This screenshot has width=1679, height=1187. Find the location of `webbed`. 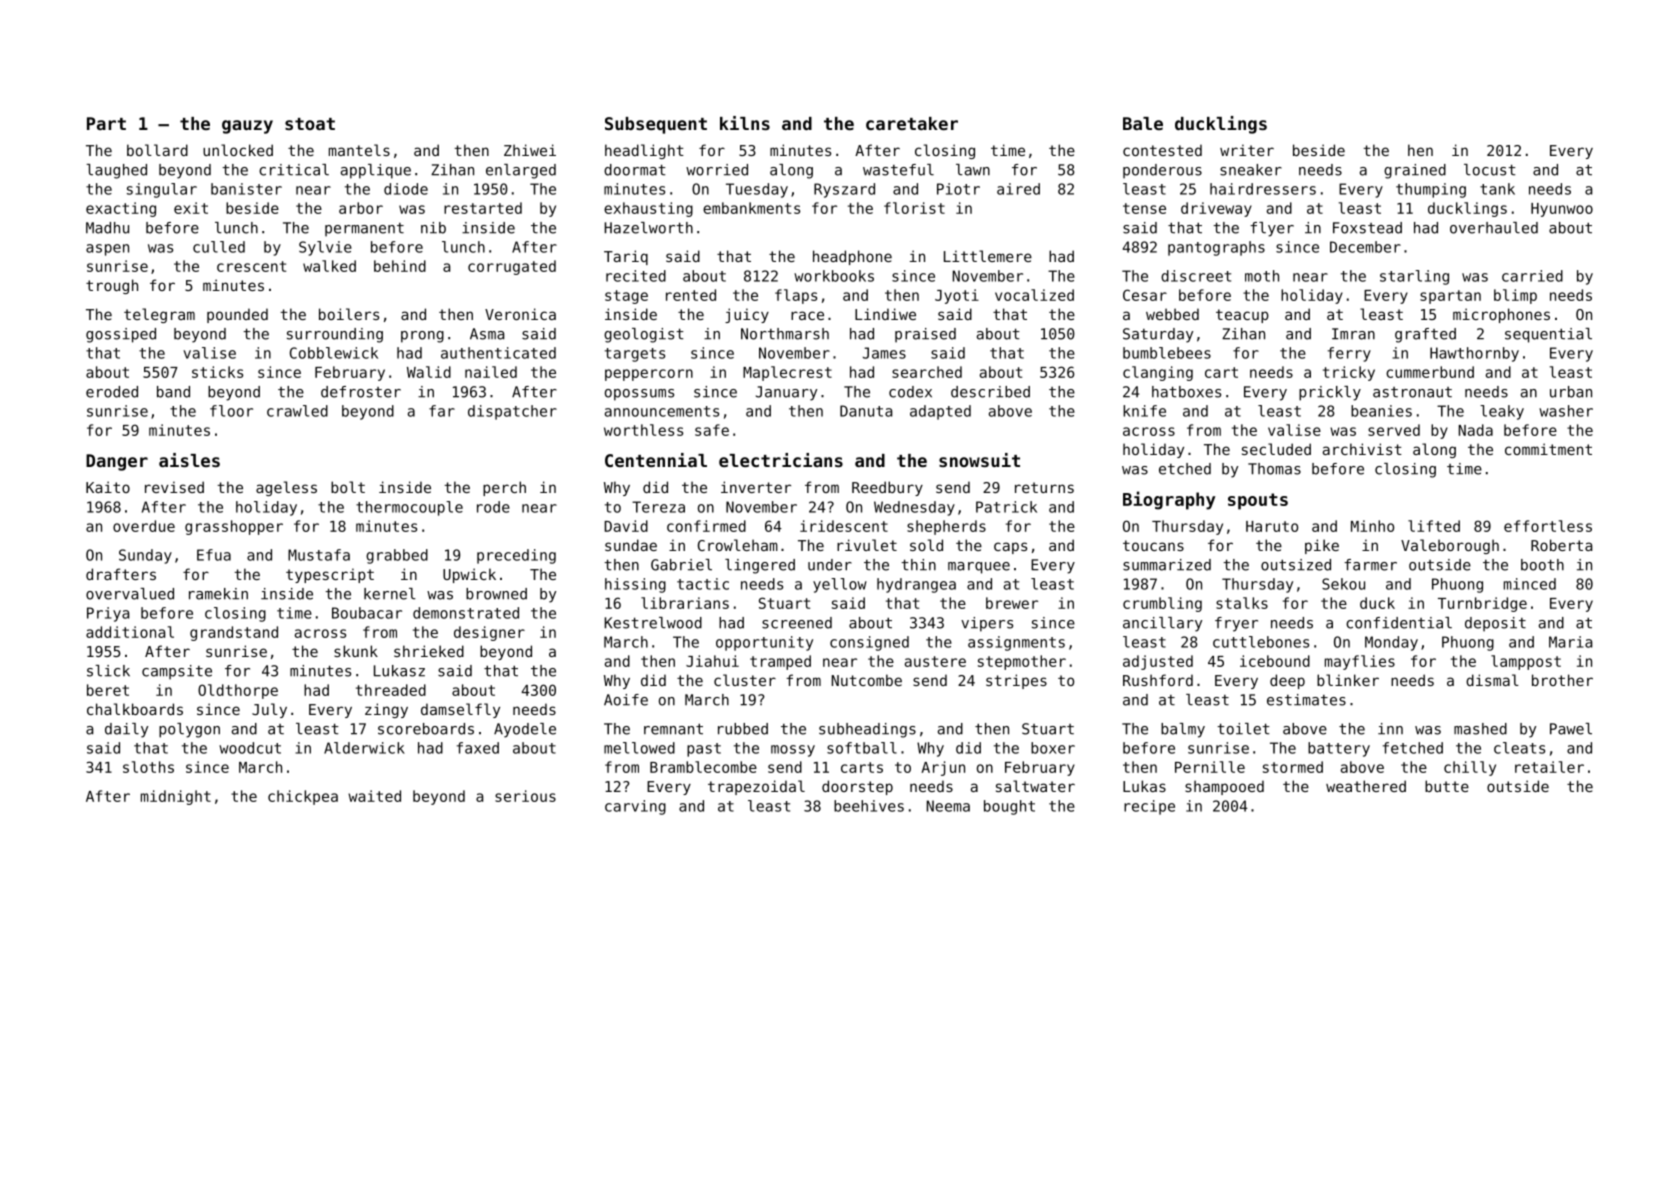

webbed is located at coordinates (1172, 314).
